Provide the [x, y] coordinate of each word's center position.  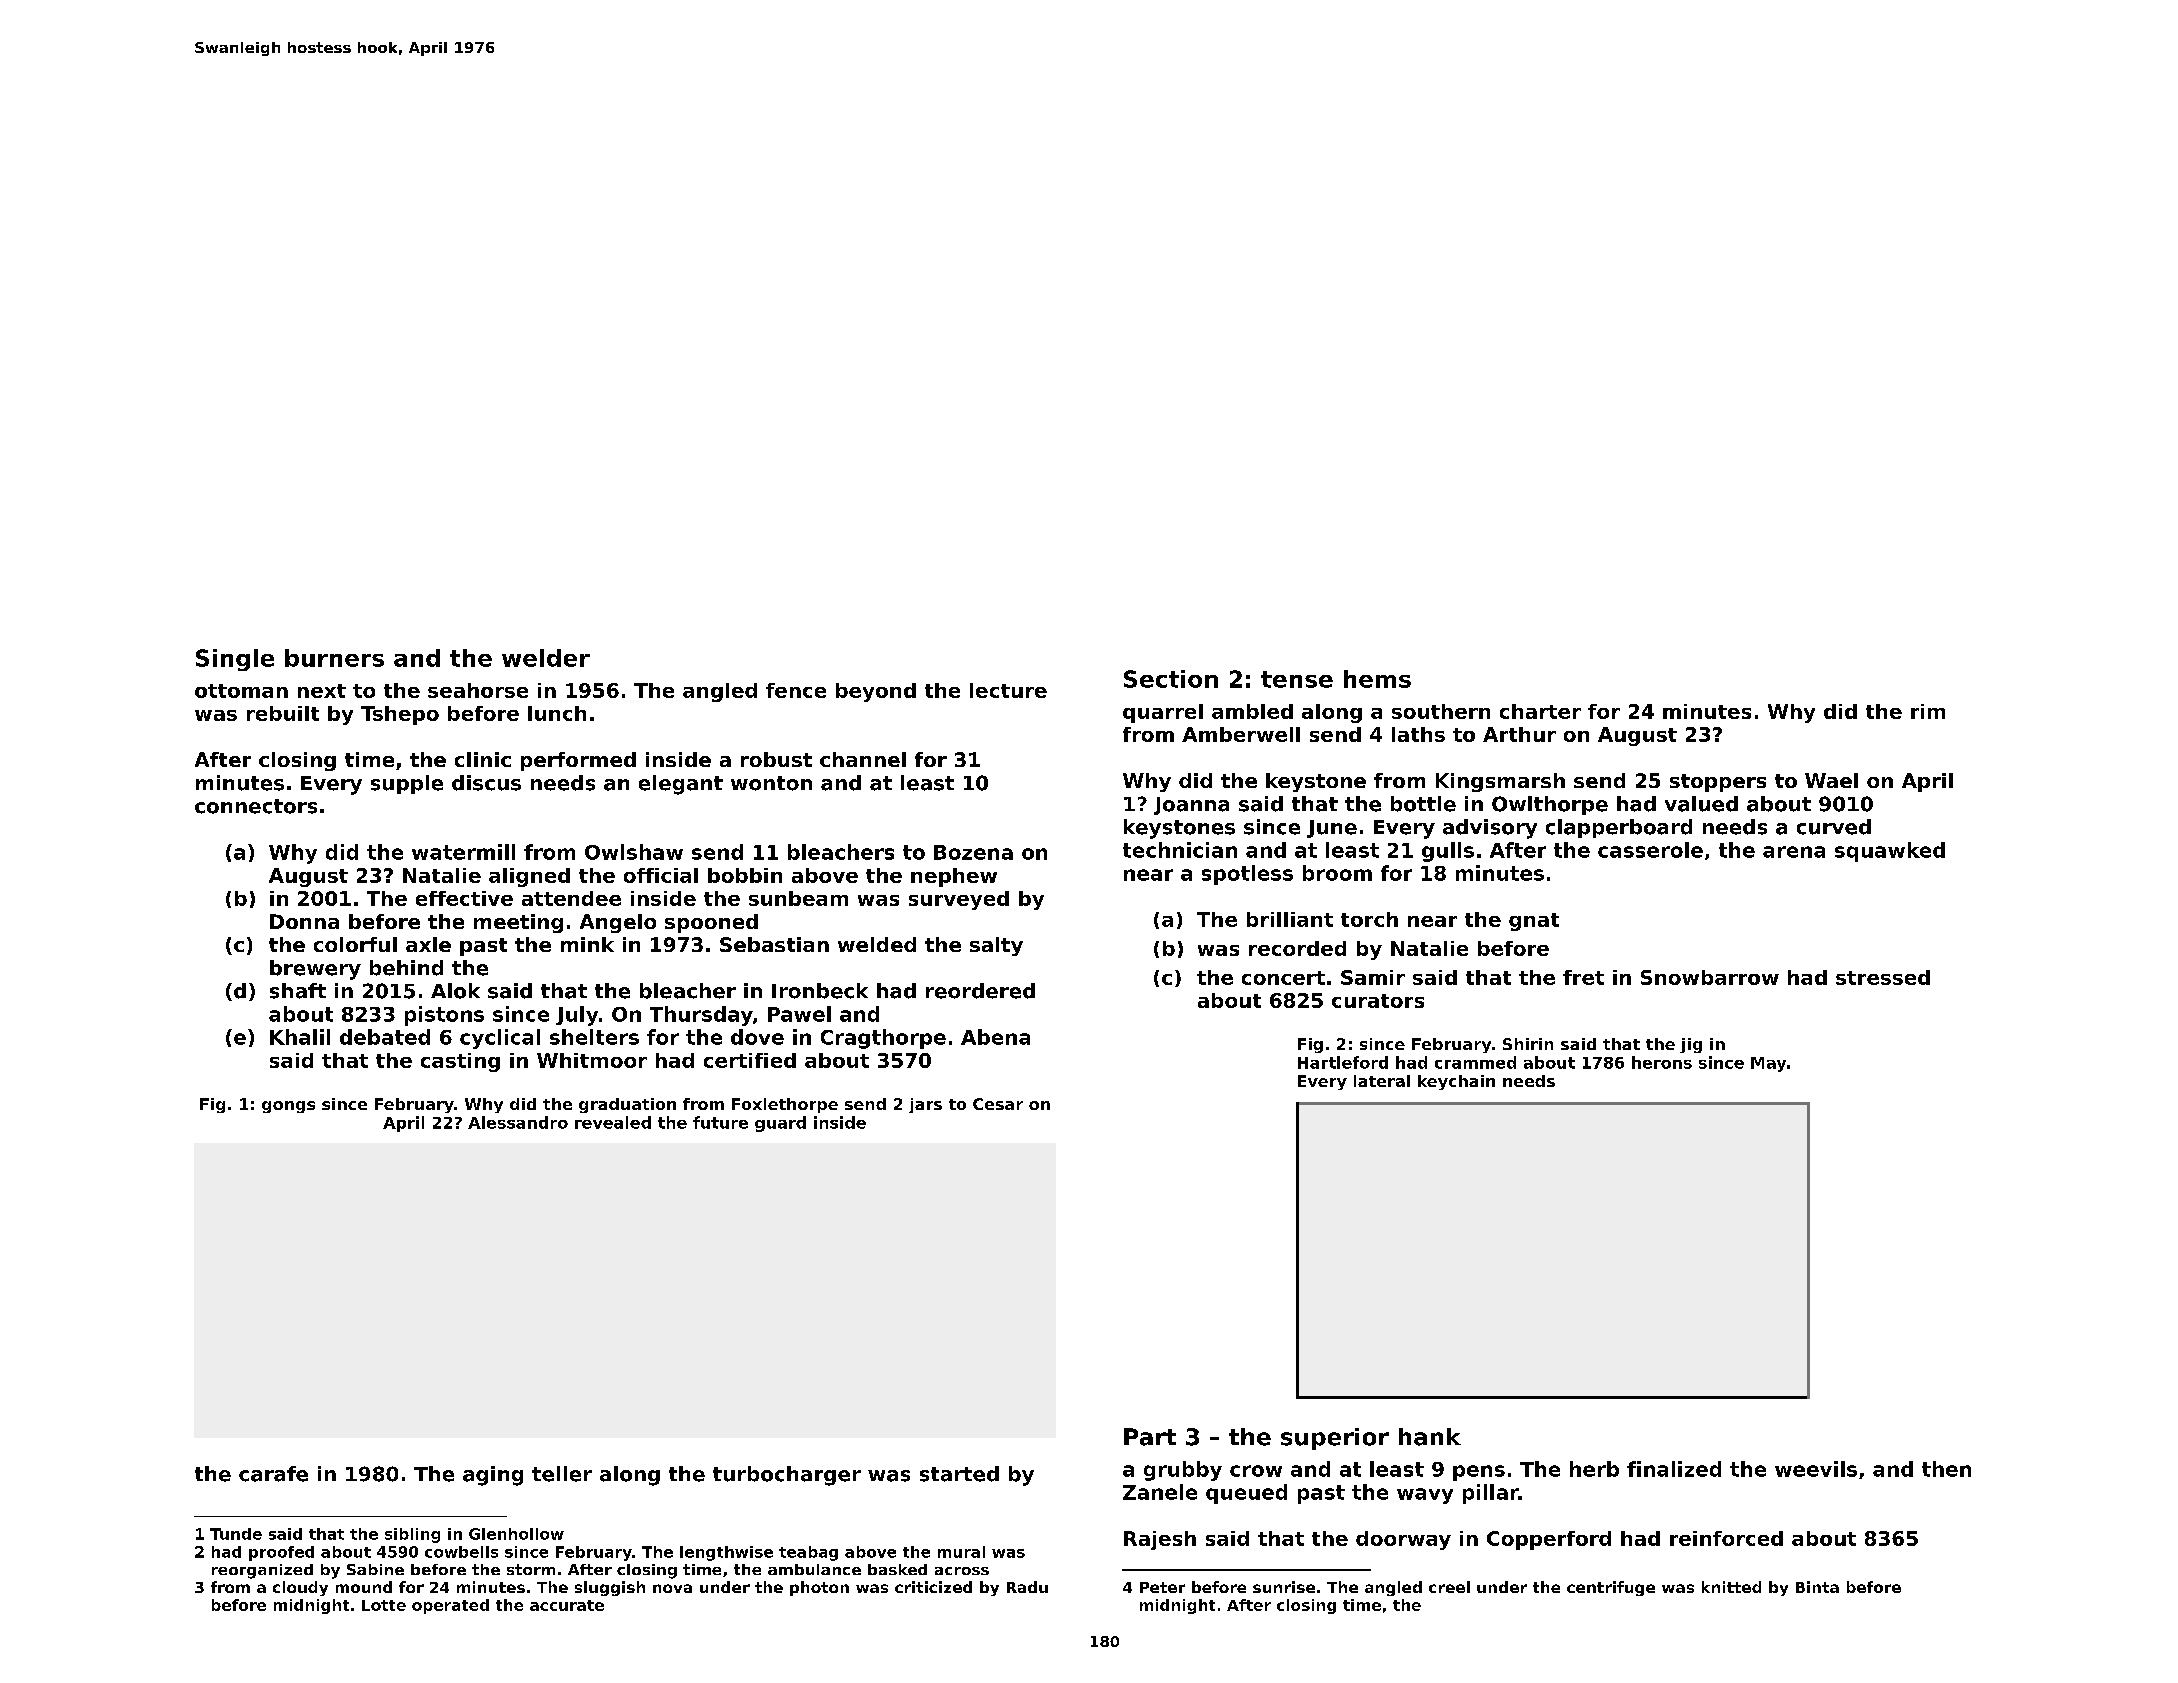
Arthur [1519, 734]
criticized [933, 1587]
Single [235, 660]
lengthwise [726, 1553]
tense [1297, 679]
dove [757, 1037]
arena [1794, 852]
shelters [594, 1037]
